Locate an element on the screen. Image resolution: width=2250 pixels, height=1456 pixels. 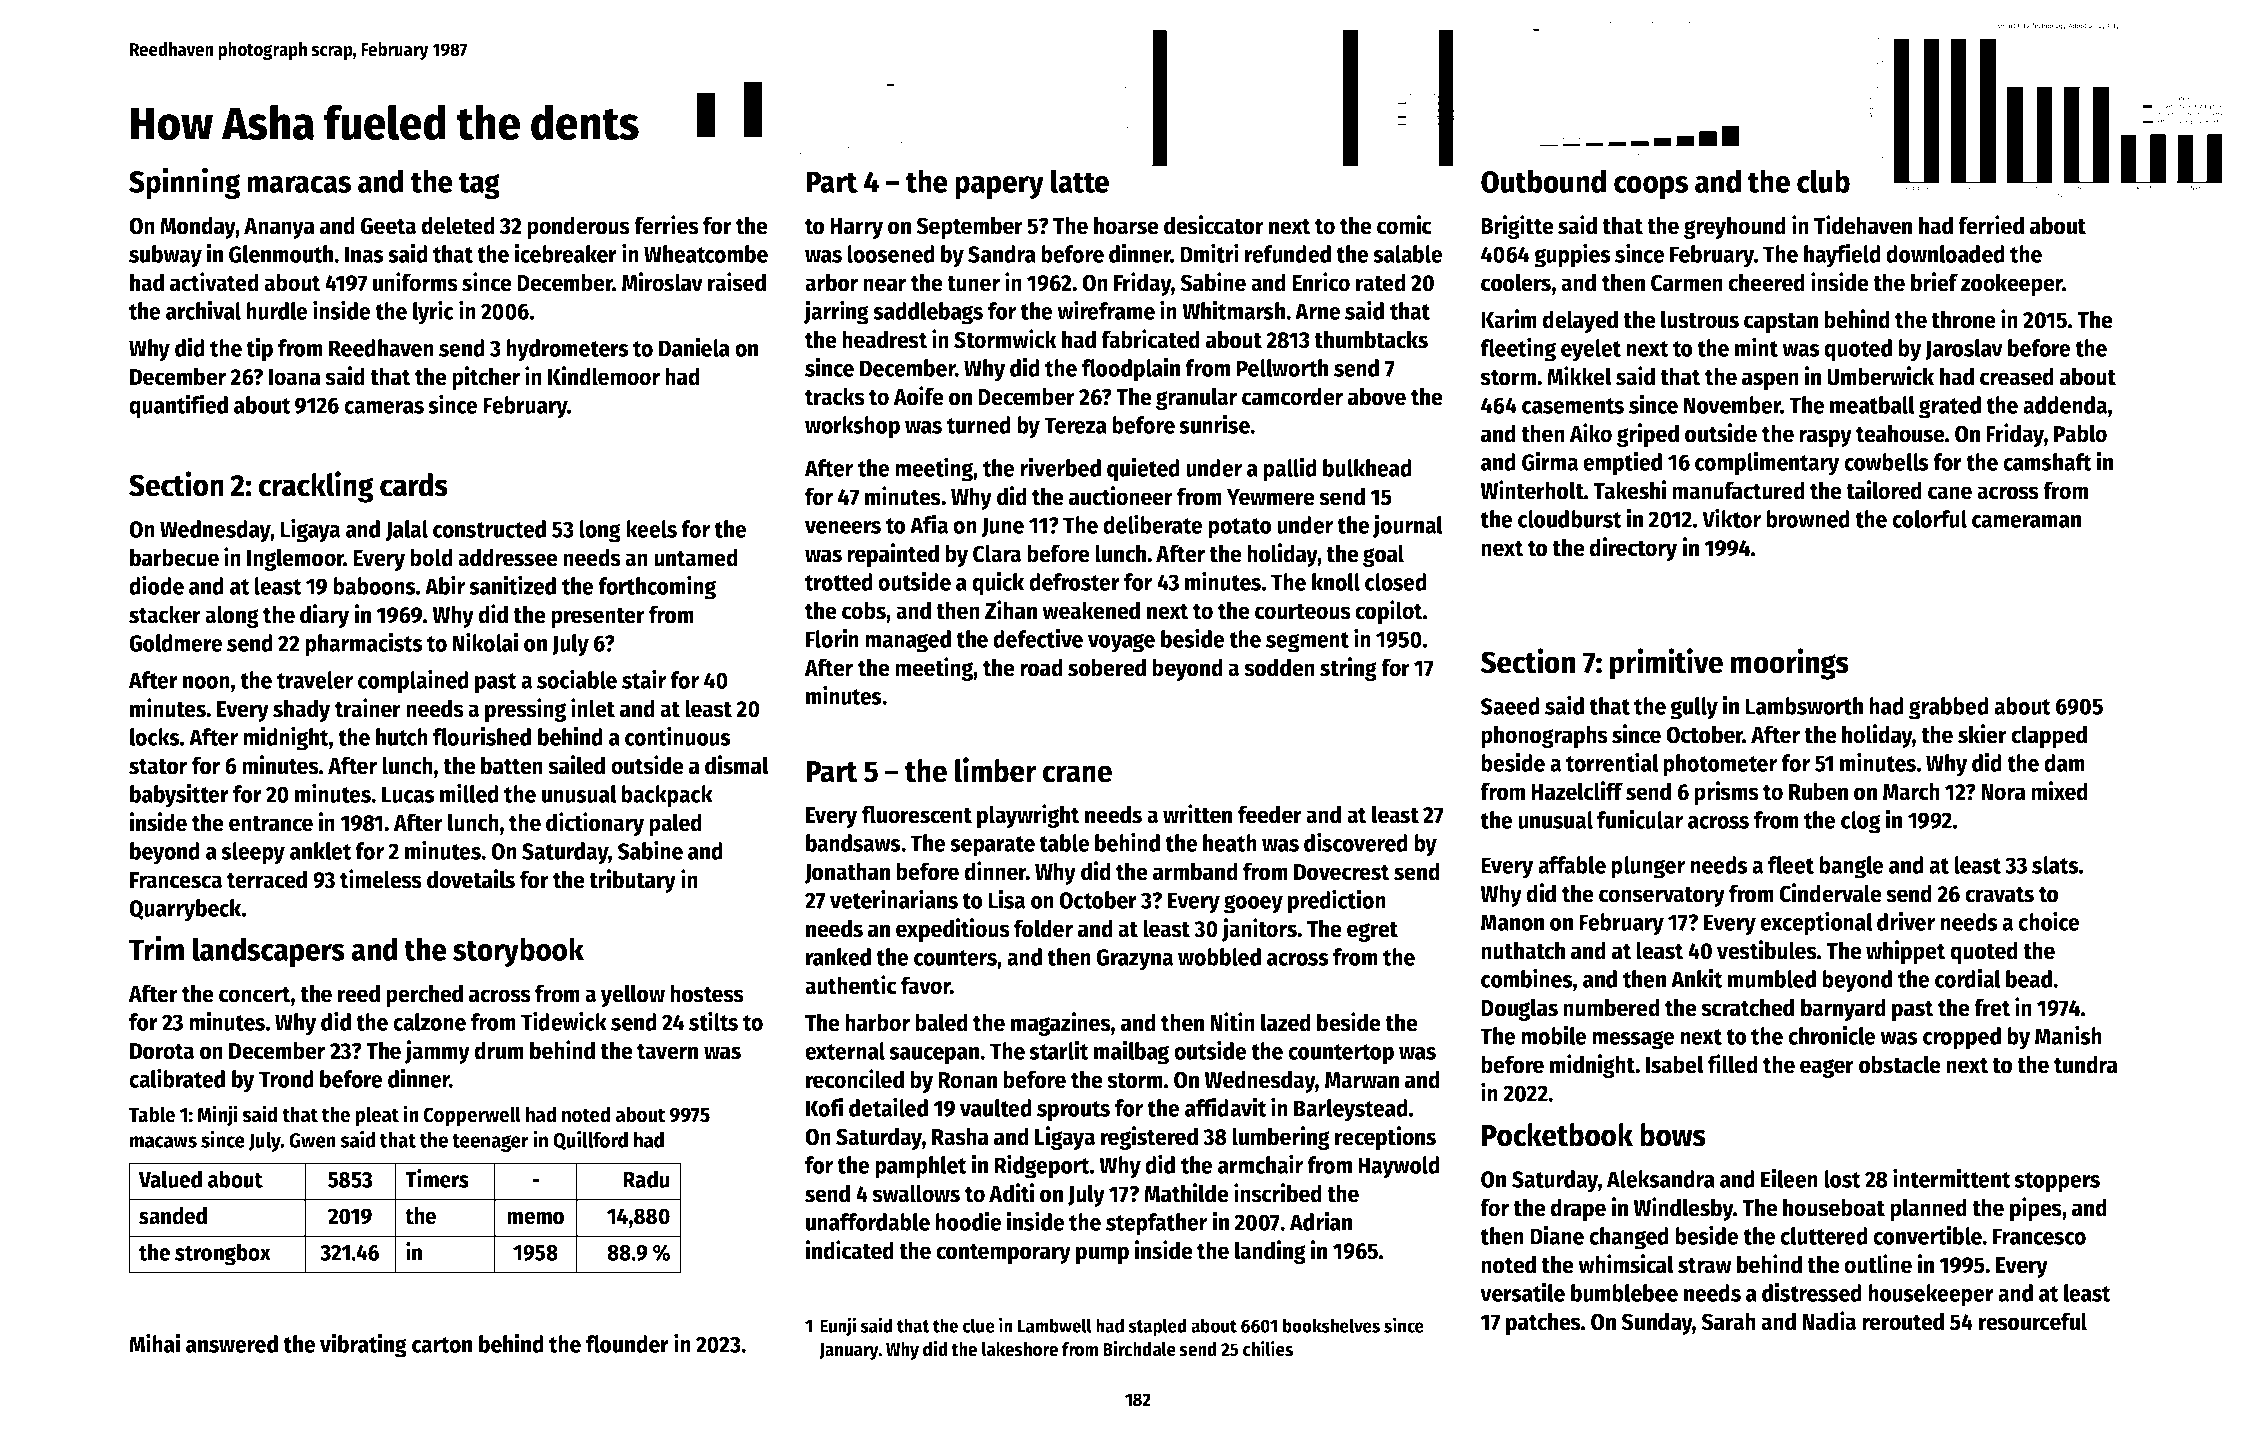
zookeeper is located at coordinates (2012, 284).
